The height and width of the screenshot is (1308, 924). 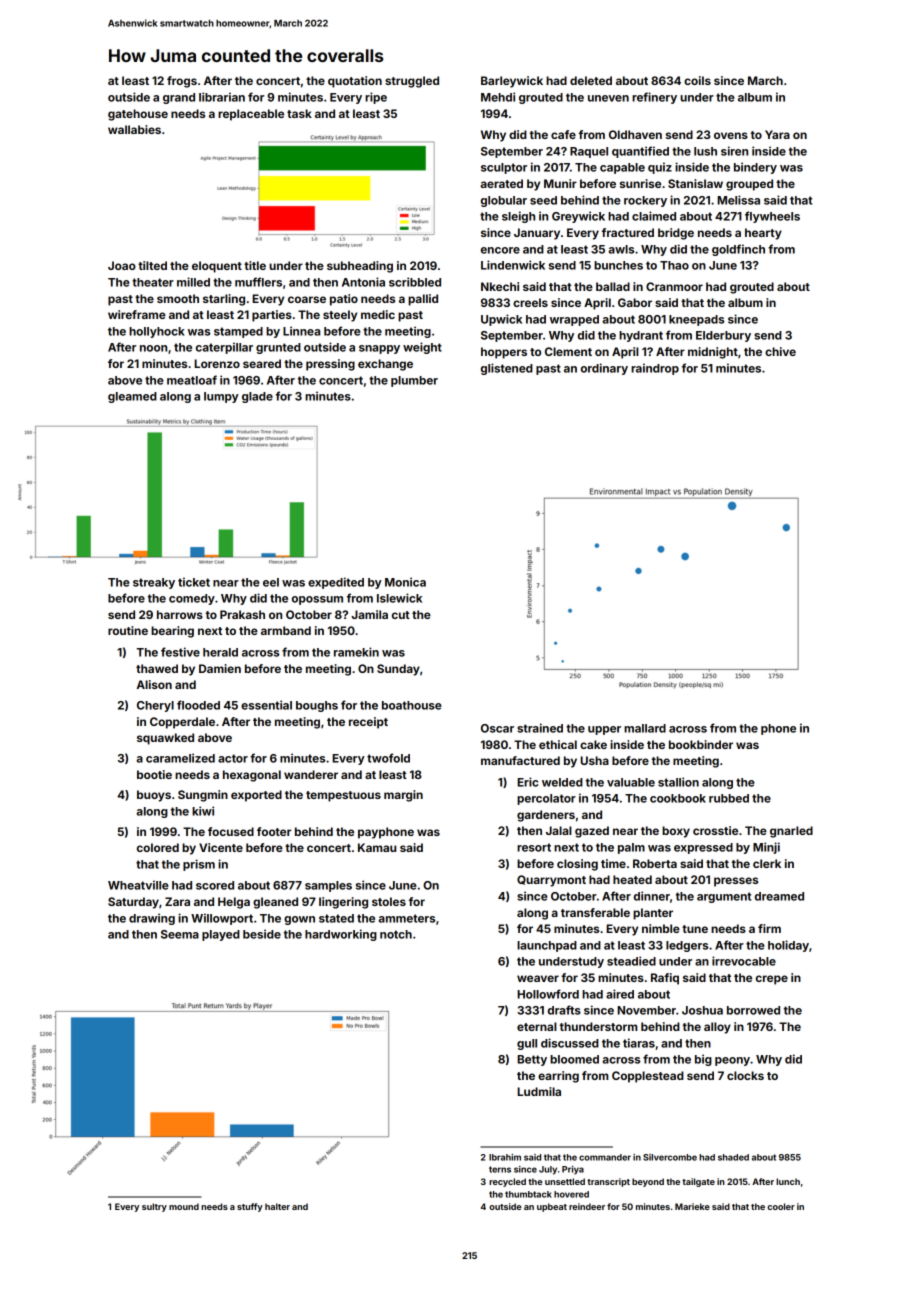 What do you see at coordinates (194, 582) in the screenshot?
I see `ticket` at bounding box center [194, 582].
